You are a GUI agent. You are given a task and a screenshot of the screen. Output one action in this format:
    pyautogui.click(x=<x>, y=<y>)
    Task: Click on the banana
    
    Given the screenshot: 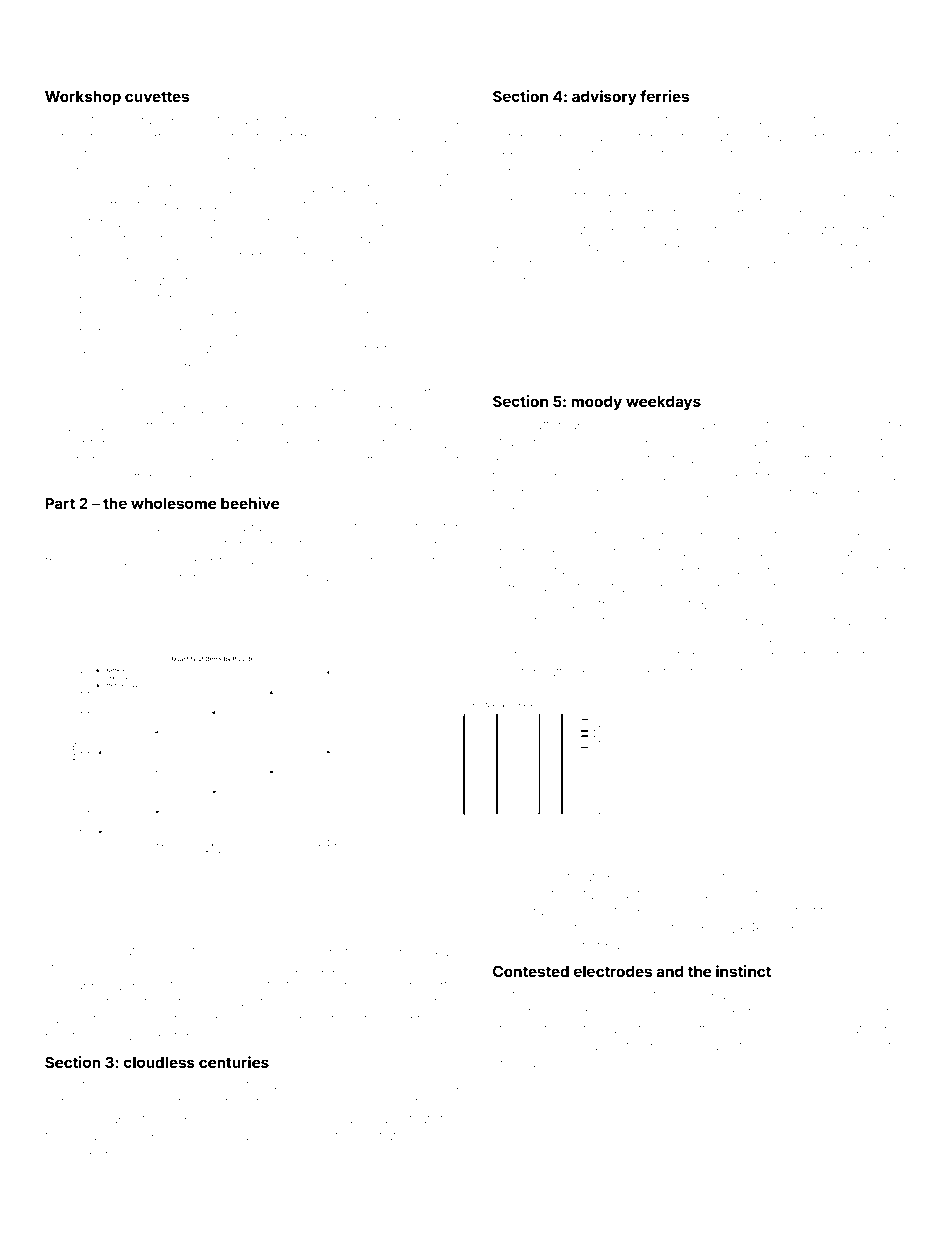 What is the action you would take?
    pyautogui.click(x=344, y=545)
